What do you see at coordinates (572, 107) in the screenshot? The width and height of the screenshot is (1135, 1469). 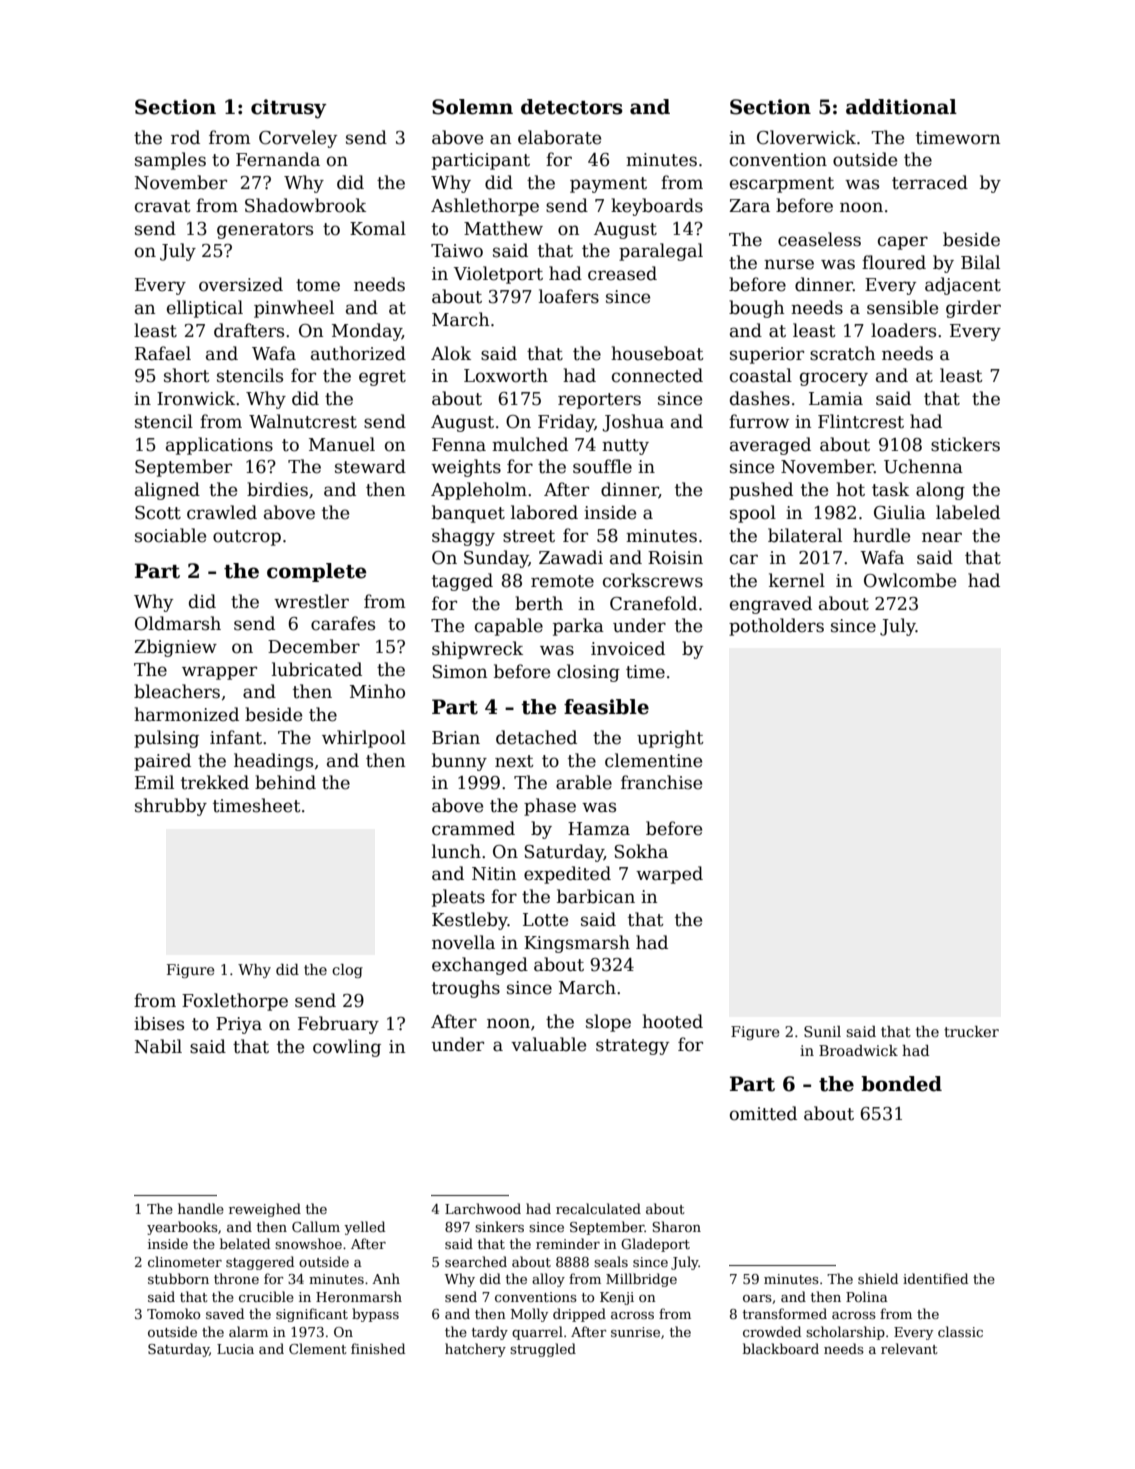 I see `detectors` at bounding box center [572, 107].
